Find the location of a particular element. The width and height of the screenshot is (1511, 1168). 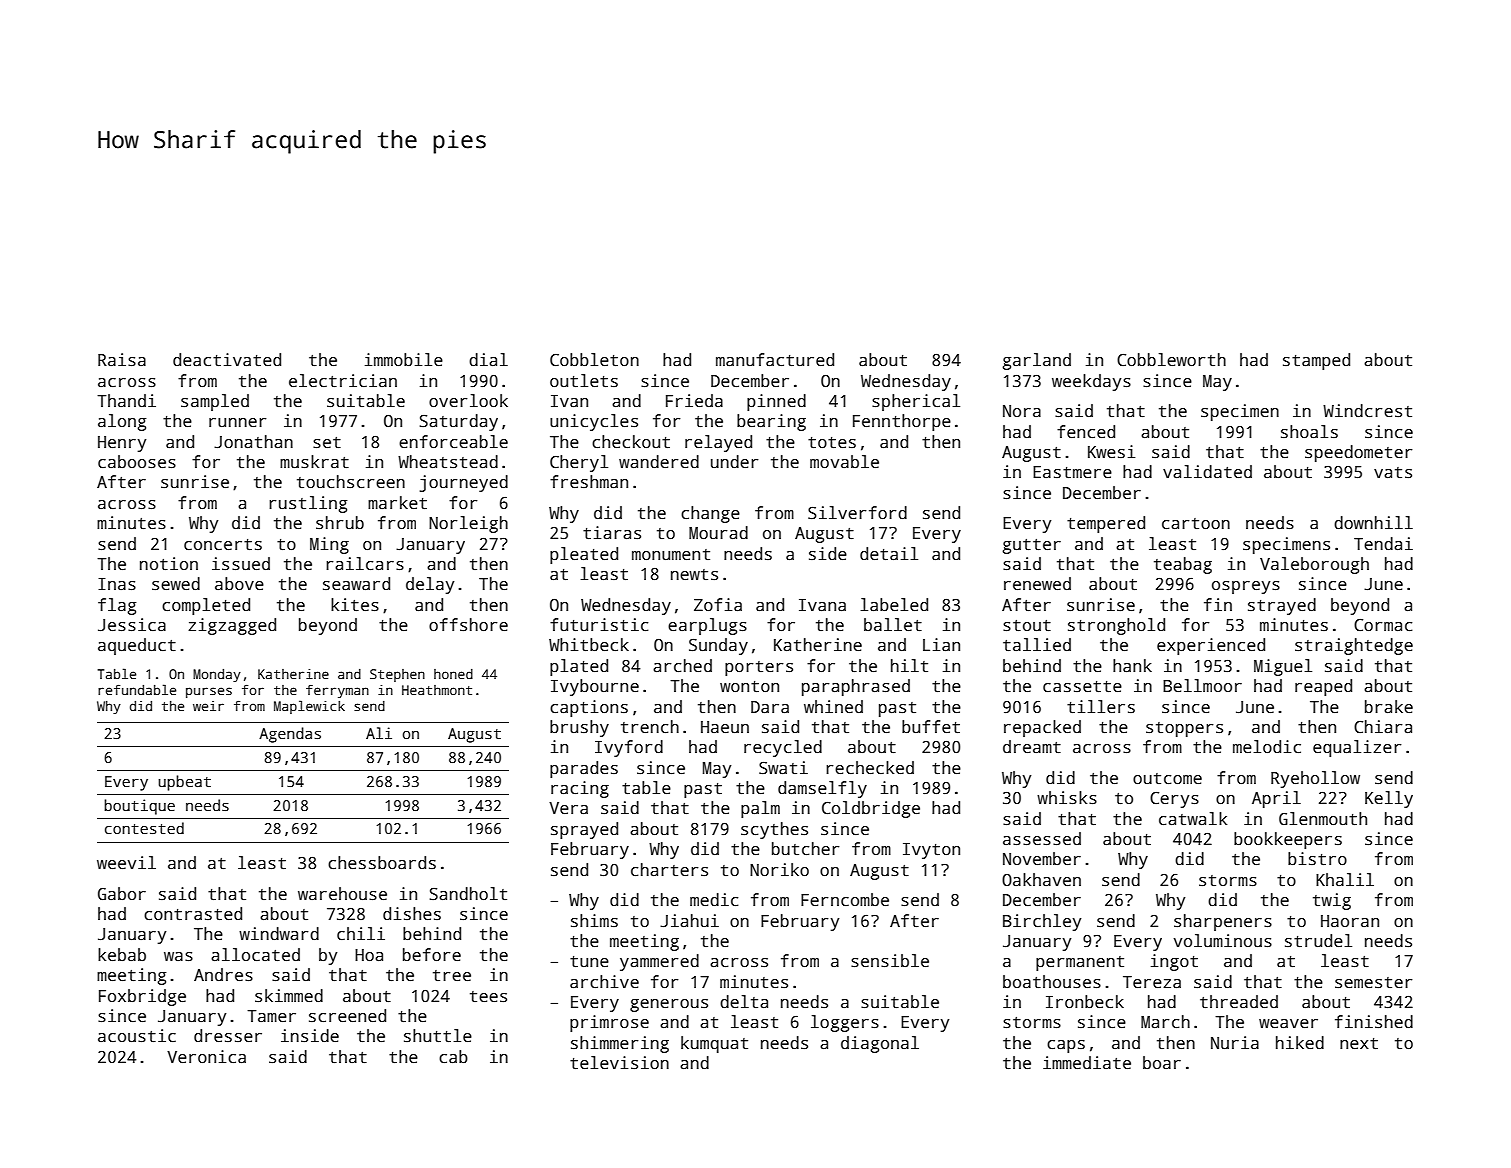

next is located at coordinates (1359, 1044).
